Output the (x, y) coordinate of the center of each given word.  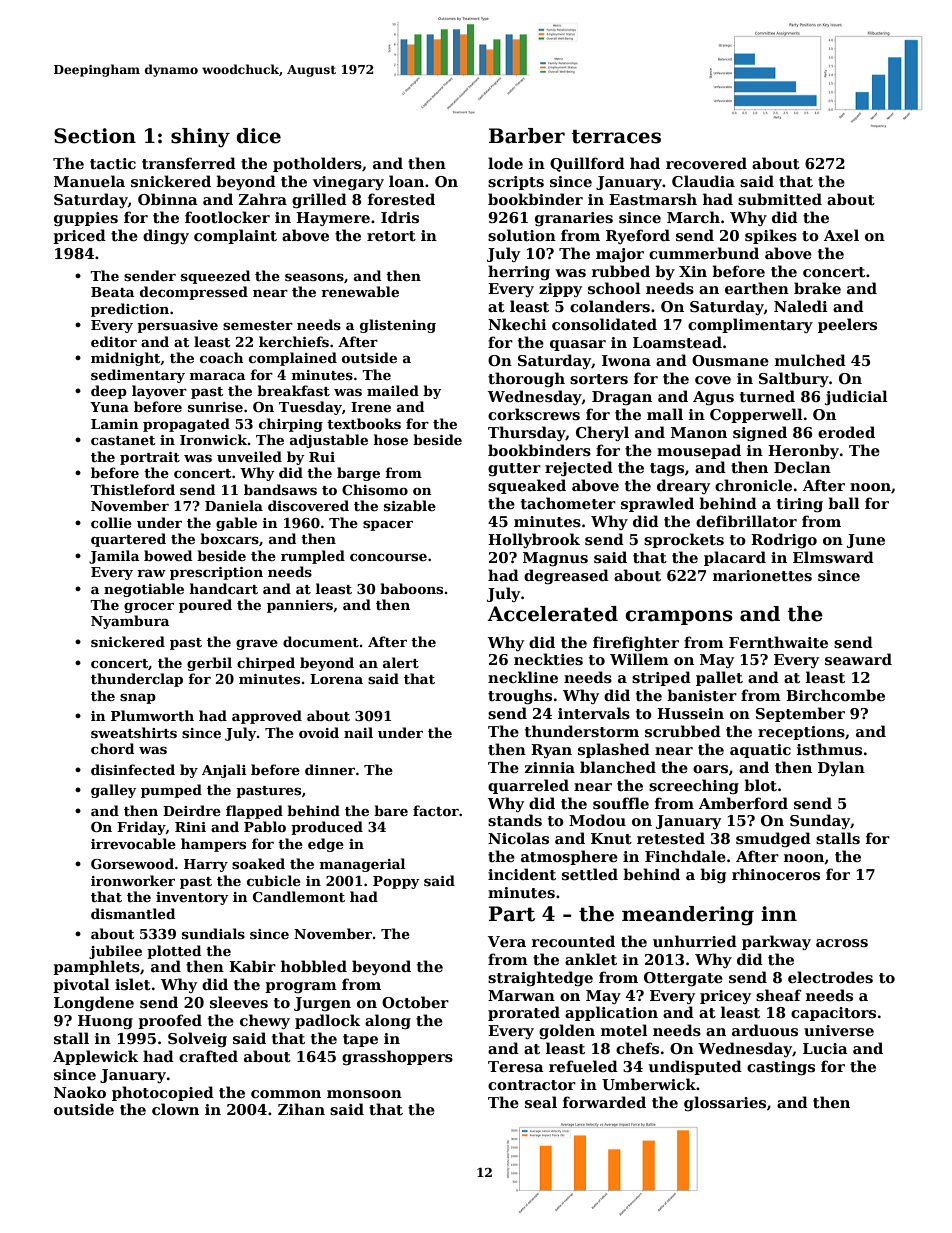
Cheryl (602, 433)
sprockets (684, 540)
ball (844, 503)
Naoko (80, 1092)
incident (522, 874)
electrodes (830, 977)
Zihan (301, 1109)
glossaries (725, 1103)
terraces (616, 136)
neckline (523, 677)
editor (114, 341)
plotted (174, 952)
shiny (200, 138)
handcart (224, 588)
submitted (780, 199)
